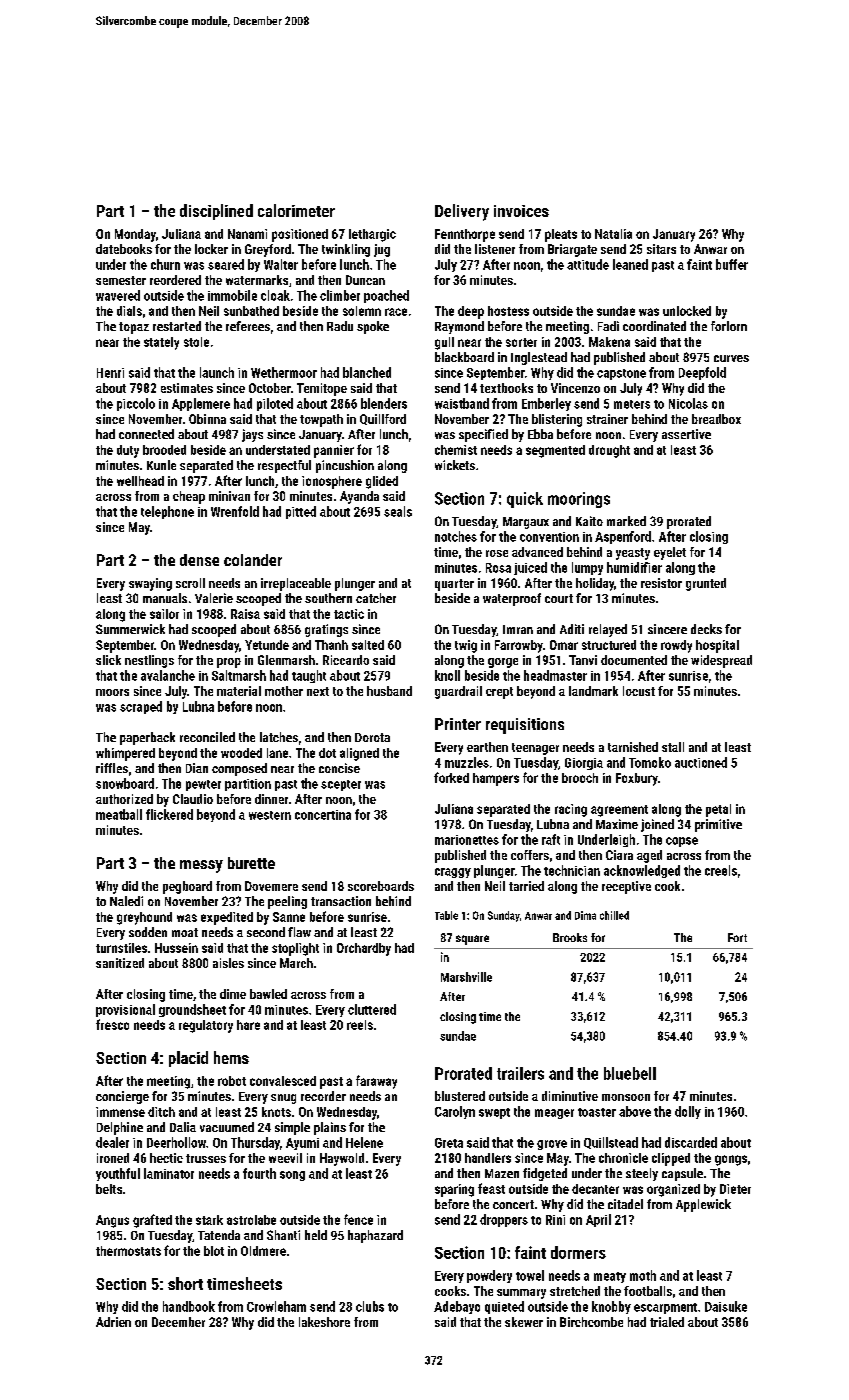 The width and height of the image is (849, 1400). Describe the element at coordinates (609, 342) in the image. I see `Makena` at that location.
